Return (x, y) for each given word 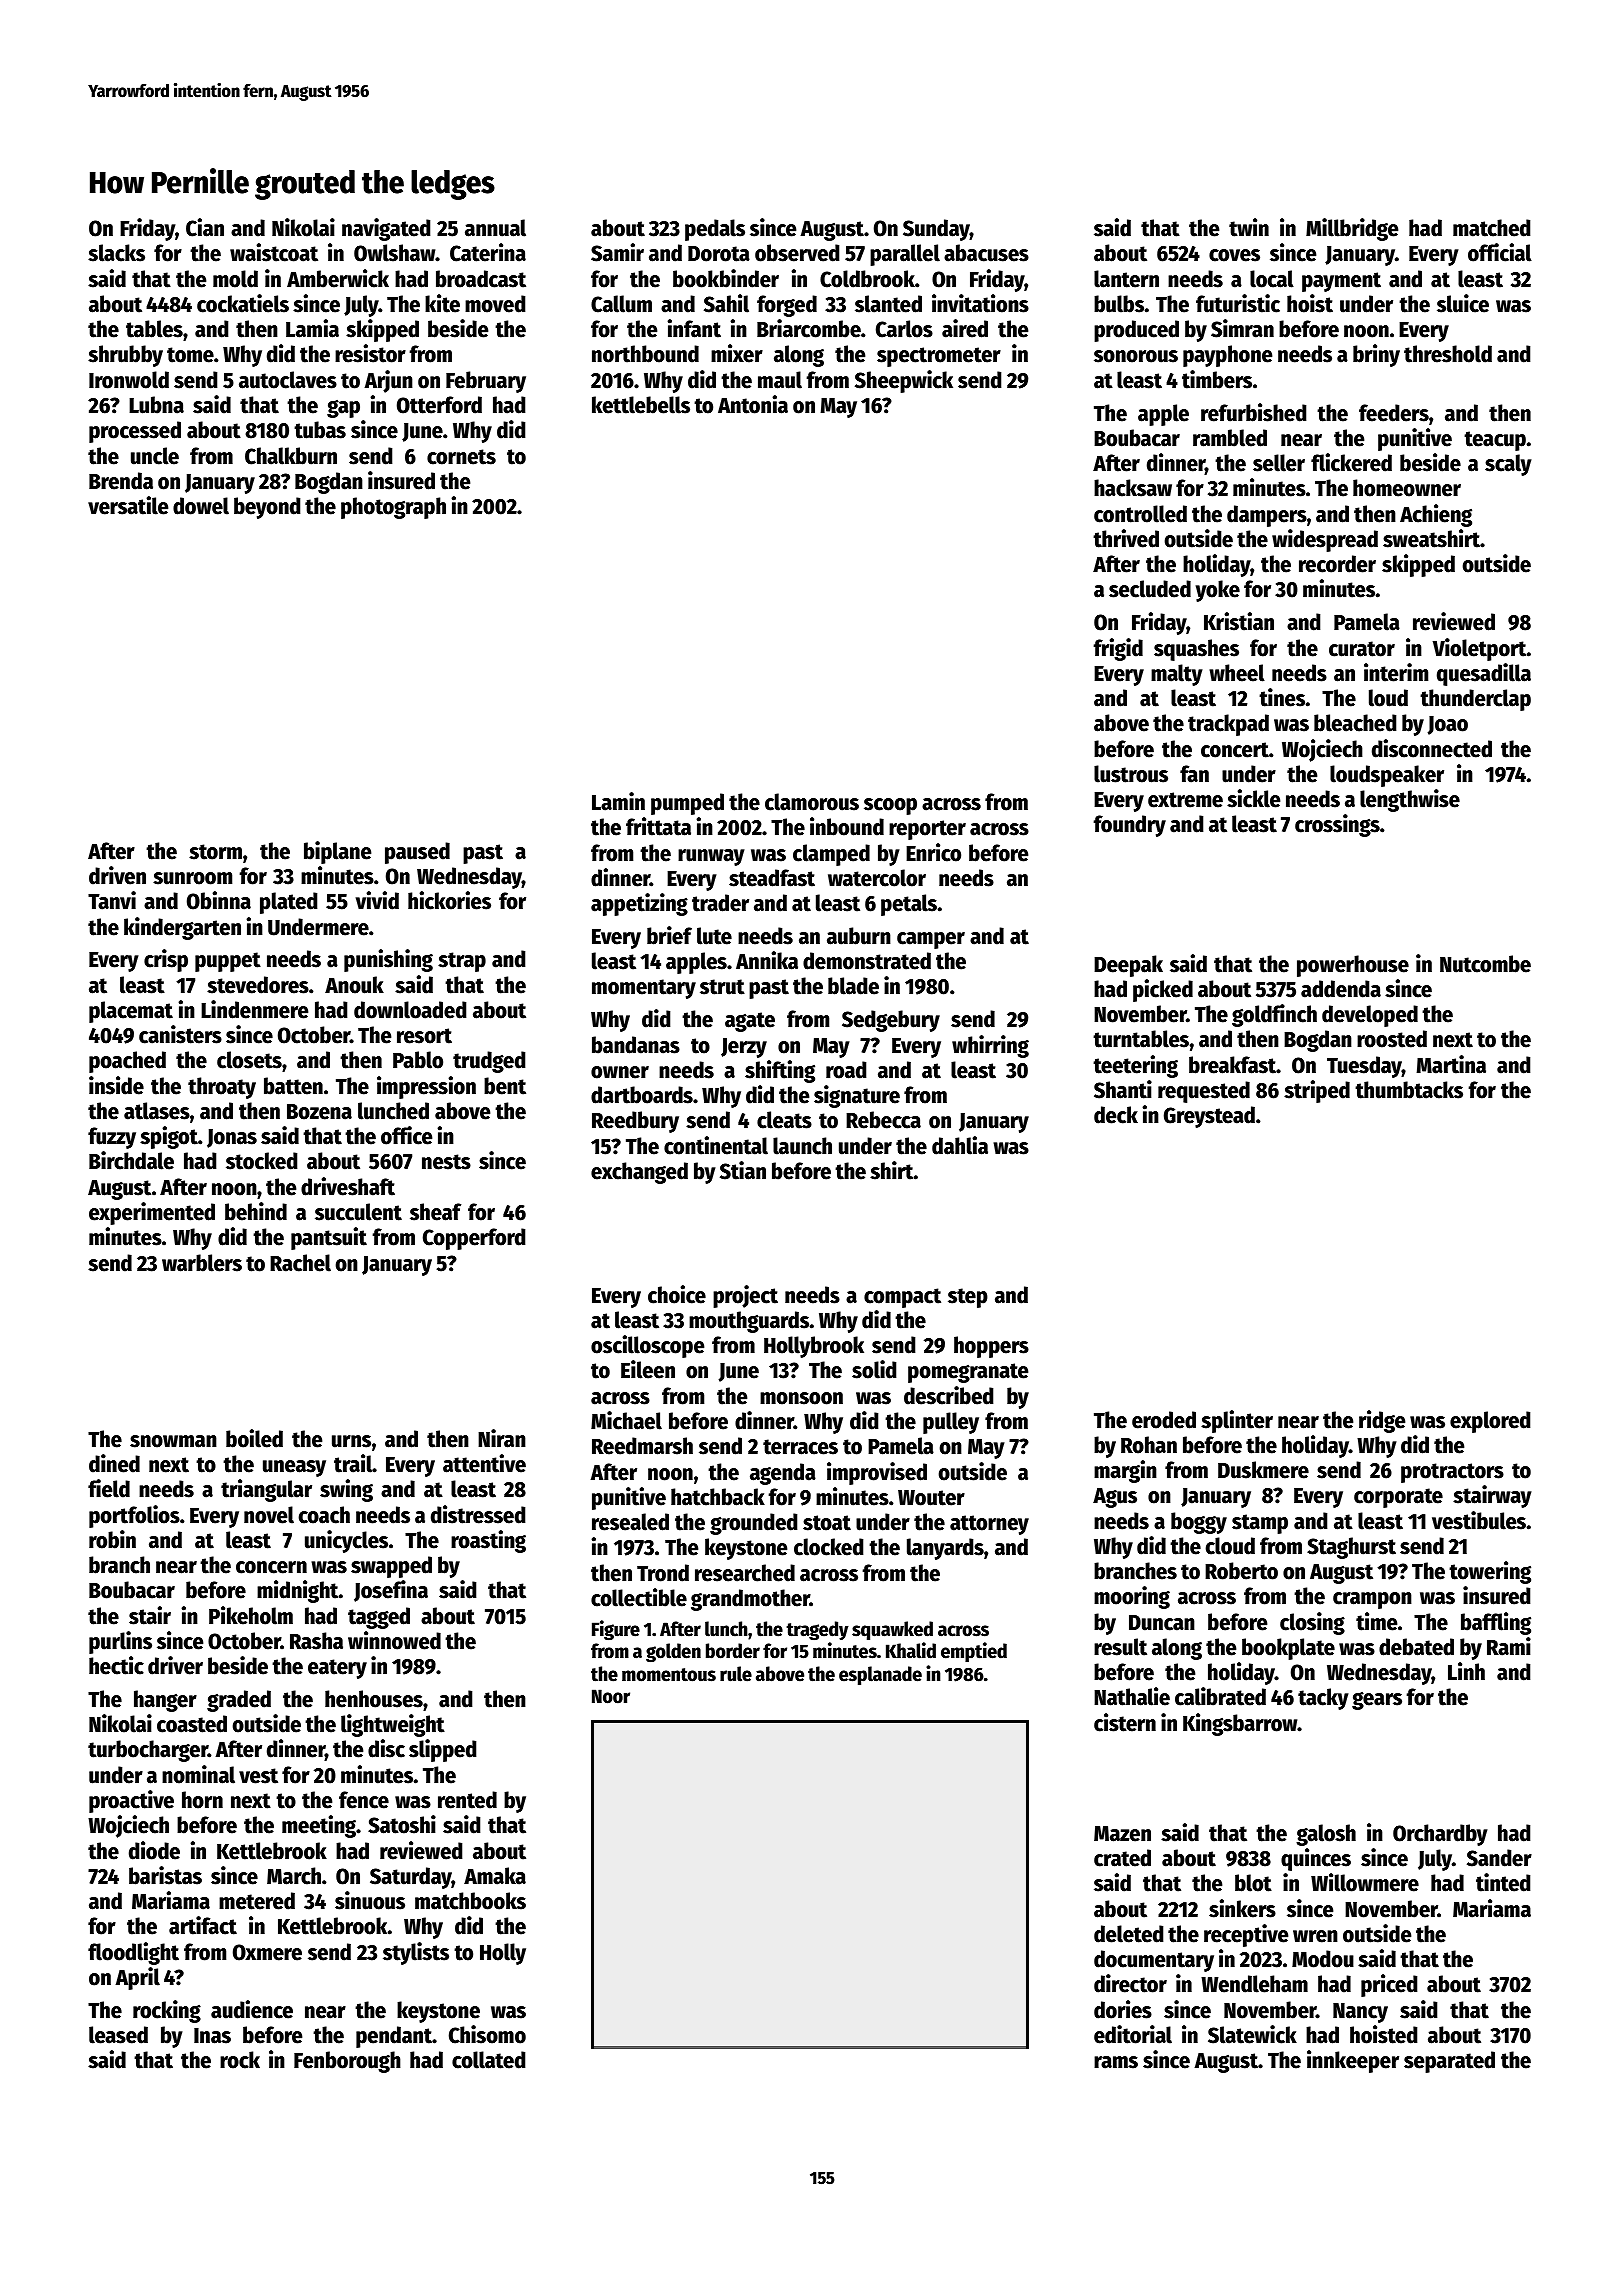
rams (1116, 2062)
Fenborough (347, 2062)
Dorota (719, 254)
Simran (1242, 328)
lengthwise (1410, 800)
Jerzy (744, 1048)
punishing (388, 960)
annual (495, 228)
